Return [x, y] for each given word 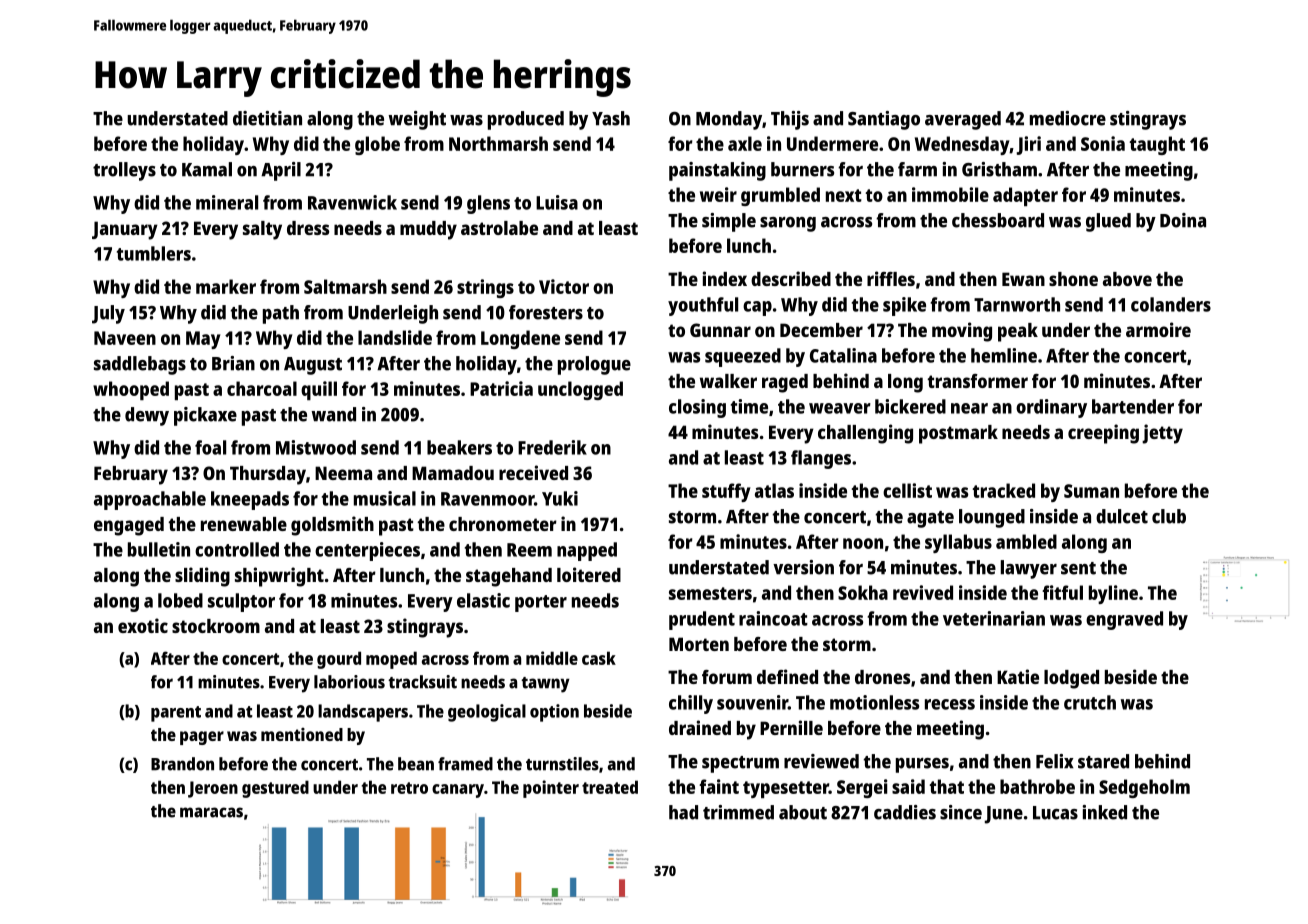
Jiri [1029, 145]
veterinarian [994, 618]
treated [610, 787]
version [803, 567]
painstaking [717, 171]
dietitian [267, 118]
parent [176, 714]
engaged [129, 526]
